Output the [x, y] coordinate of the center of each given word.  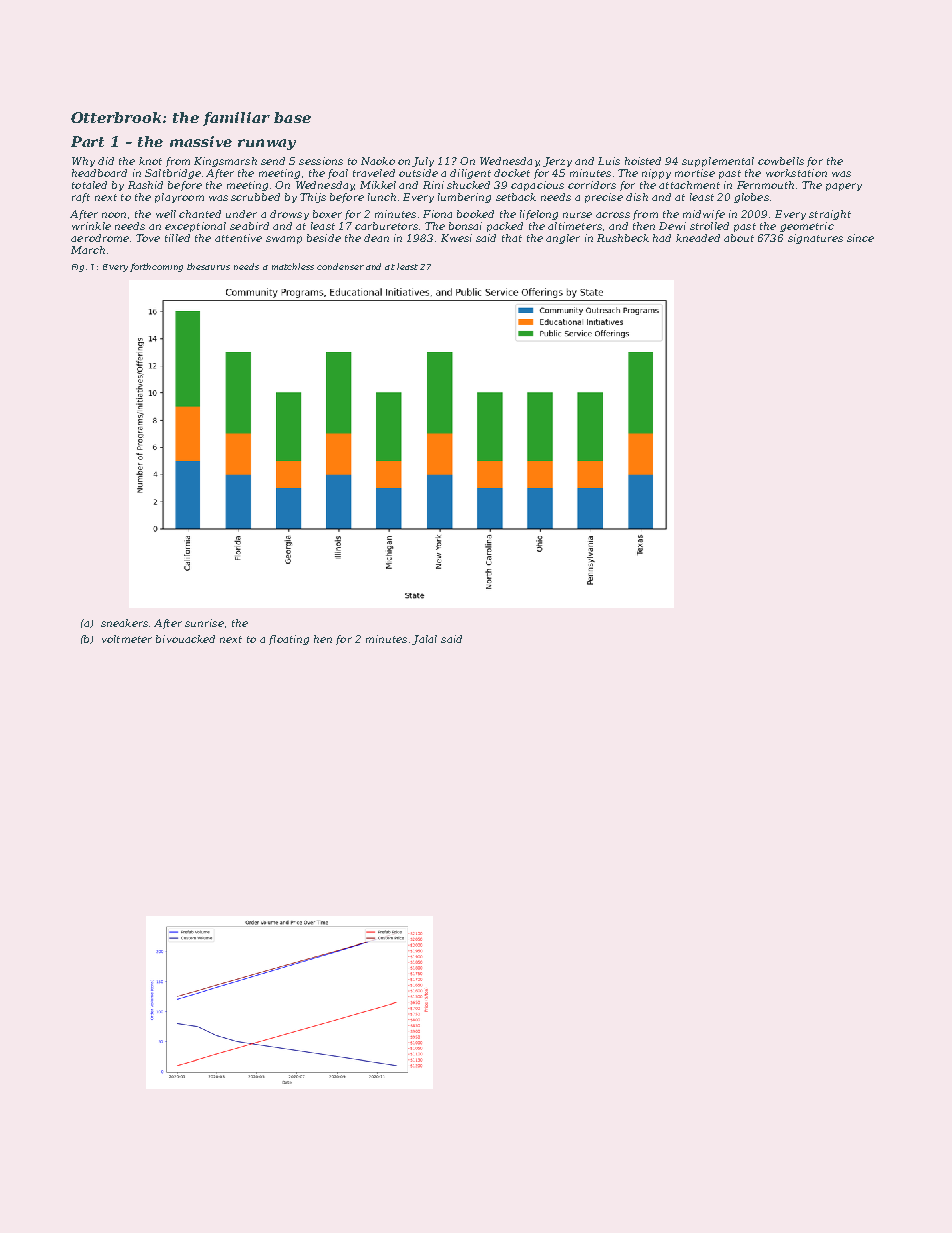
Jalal [424, 640]
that [512, 238]
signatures [815, 239]
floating [289, 640]
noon [114, 215]
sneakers [124, 623]
